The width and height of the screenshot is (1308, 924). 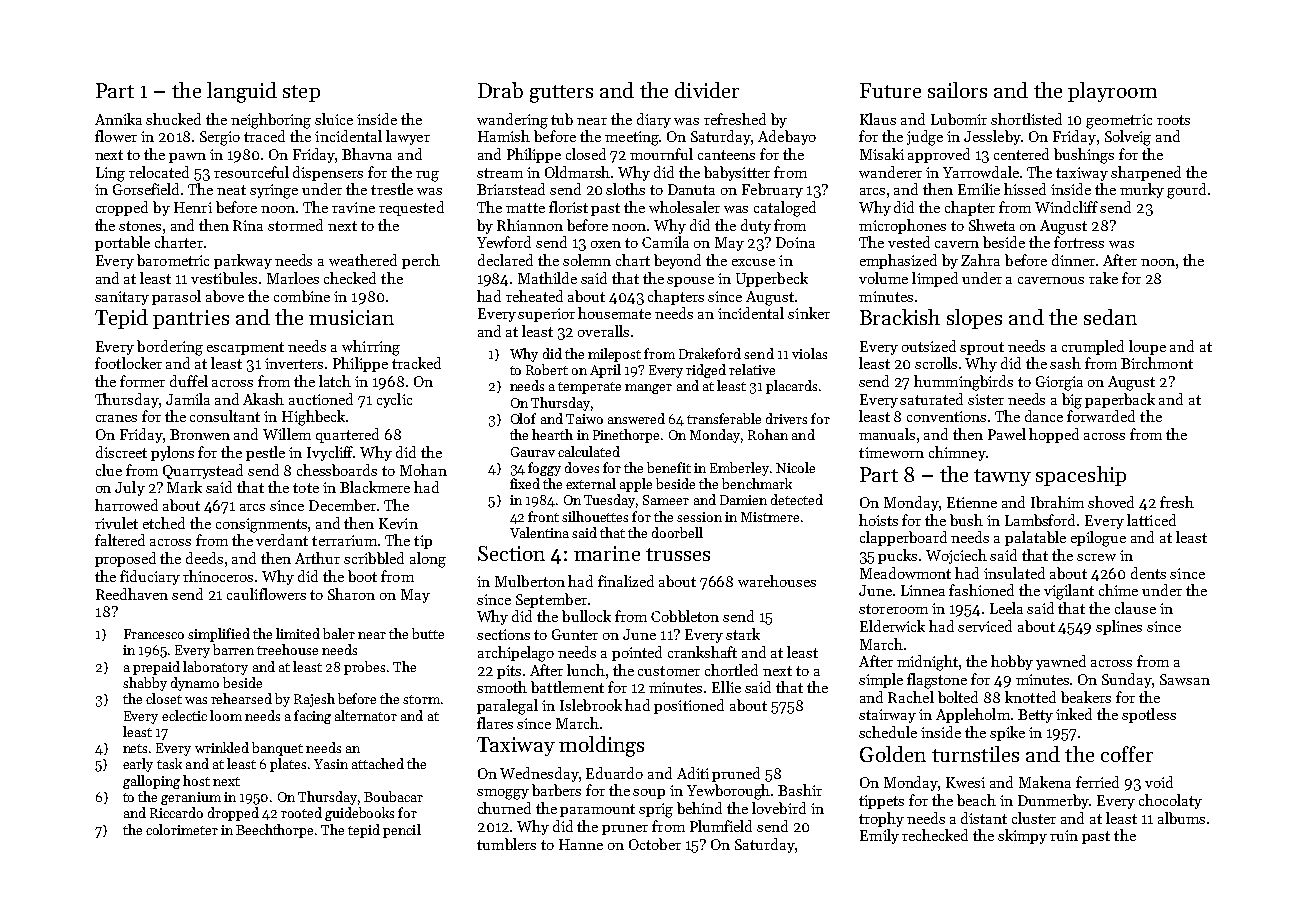 What do you see at coordinates (707, 90) in the screenshot?
I see `divider` at bounding box center [707, 90].
